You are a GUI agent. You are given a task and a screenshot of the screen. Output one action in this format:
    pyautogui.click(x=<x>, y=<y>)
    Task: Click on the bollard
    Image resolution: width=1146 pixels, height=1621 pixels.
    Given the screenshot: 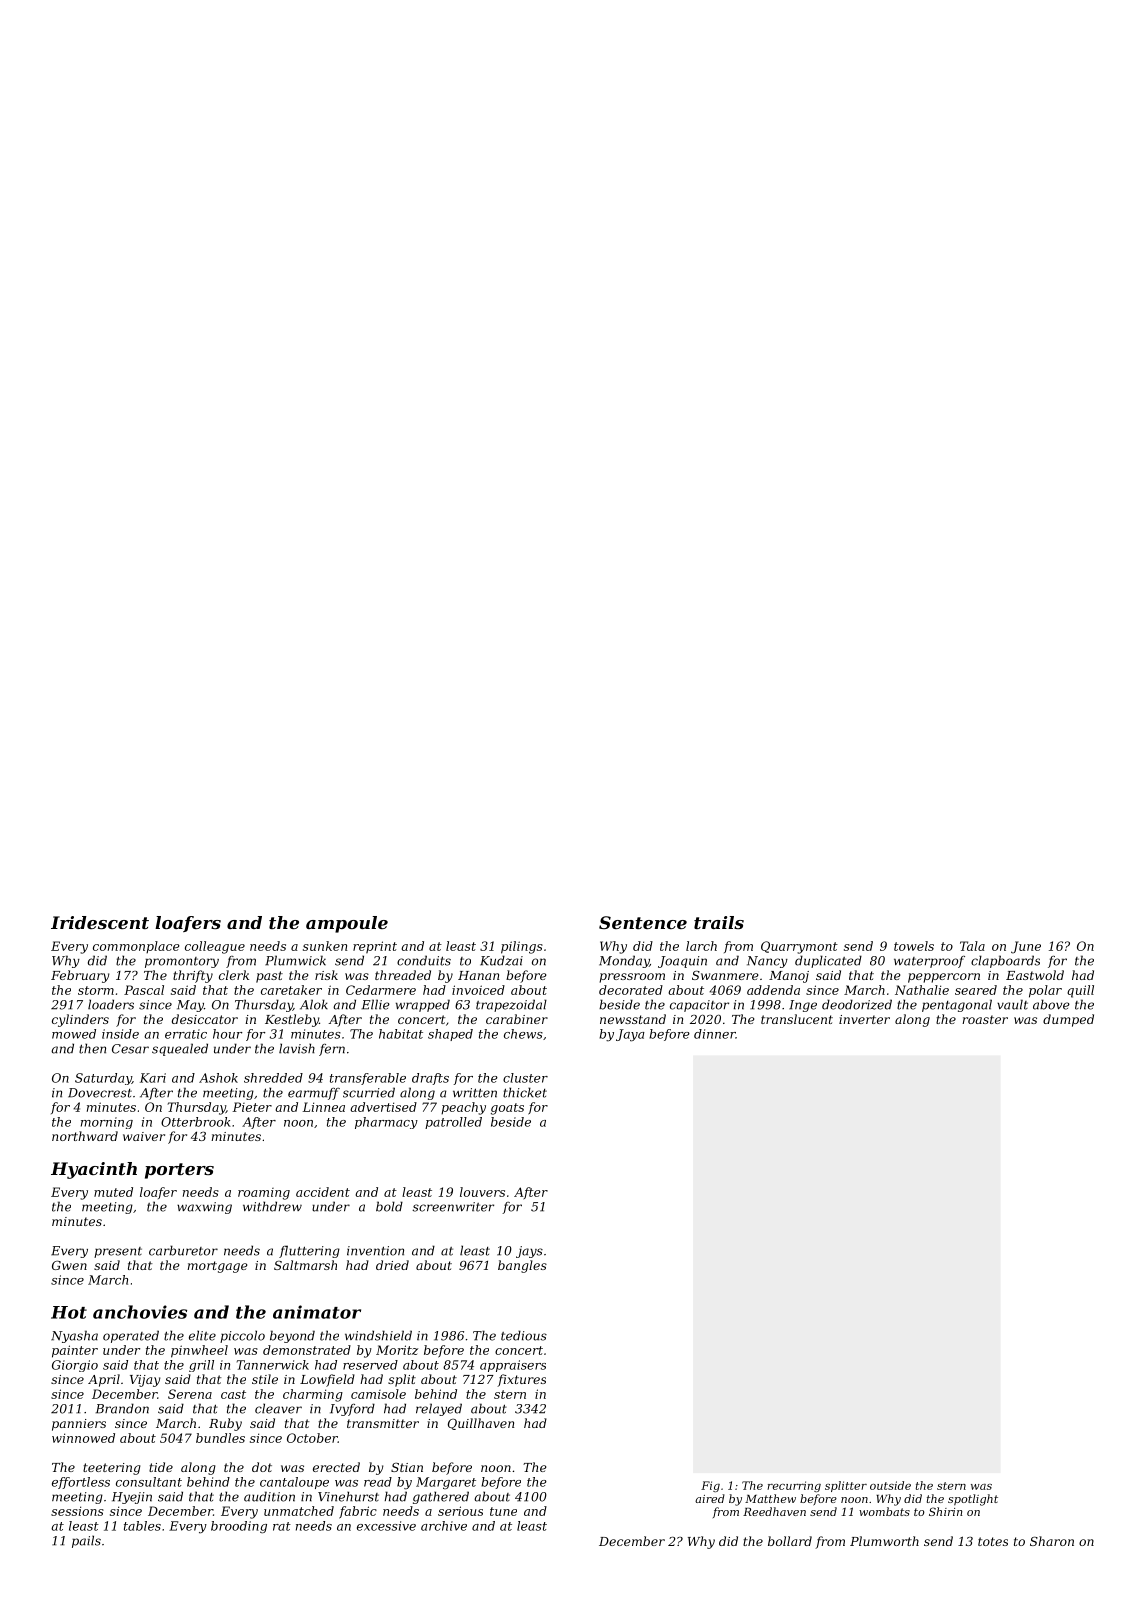 What is the action you would take?
    pyautogui.click(x=790, y=1541)
